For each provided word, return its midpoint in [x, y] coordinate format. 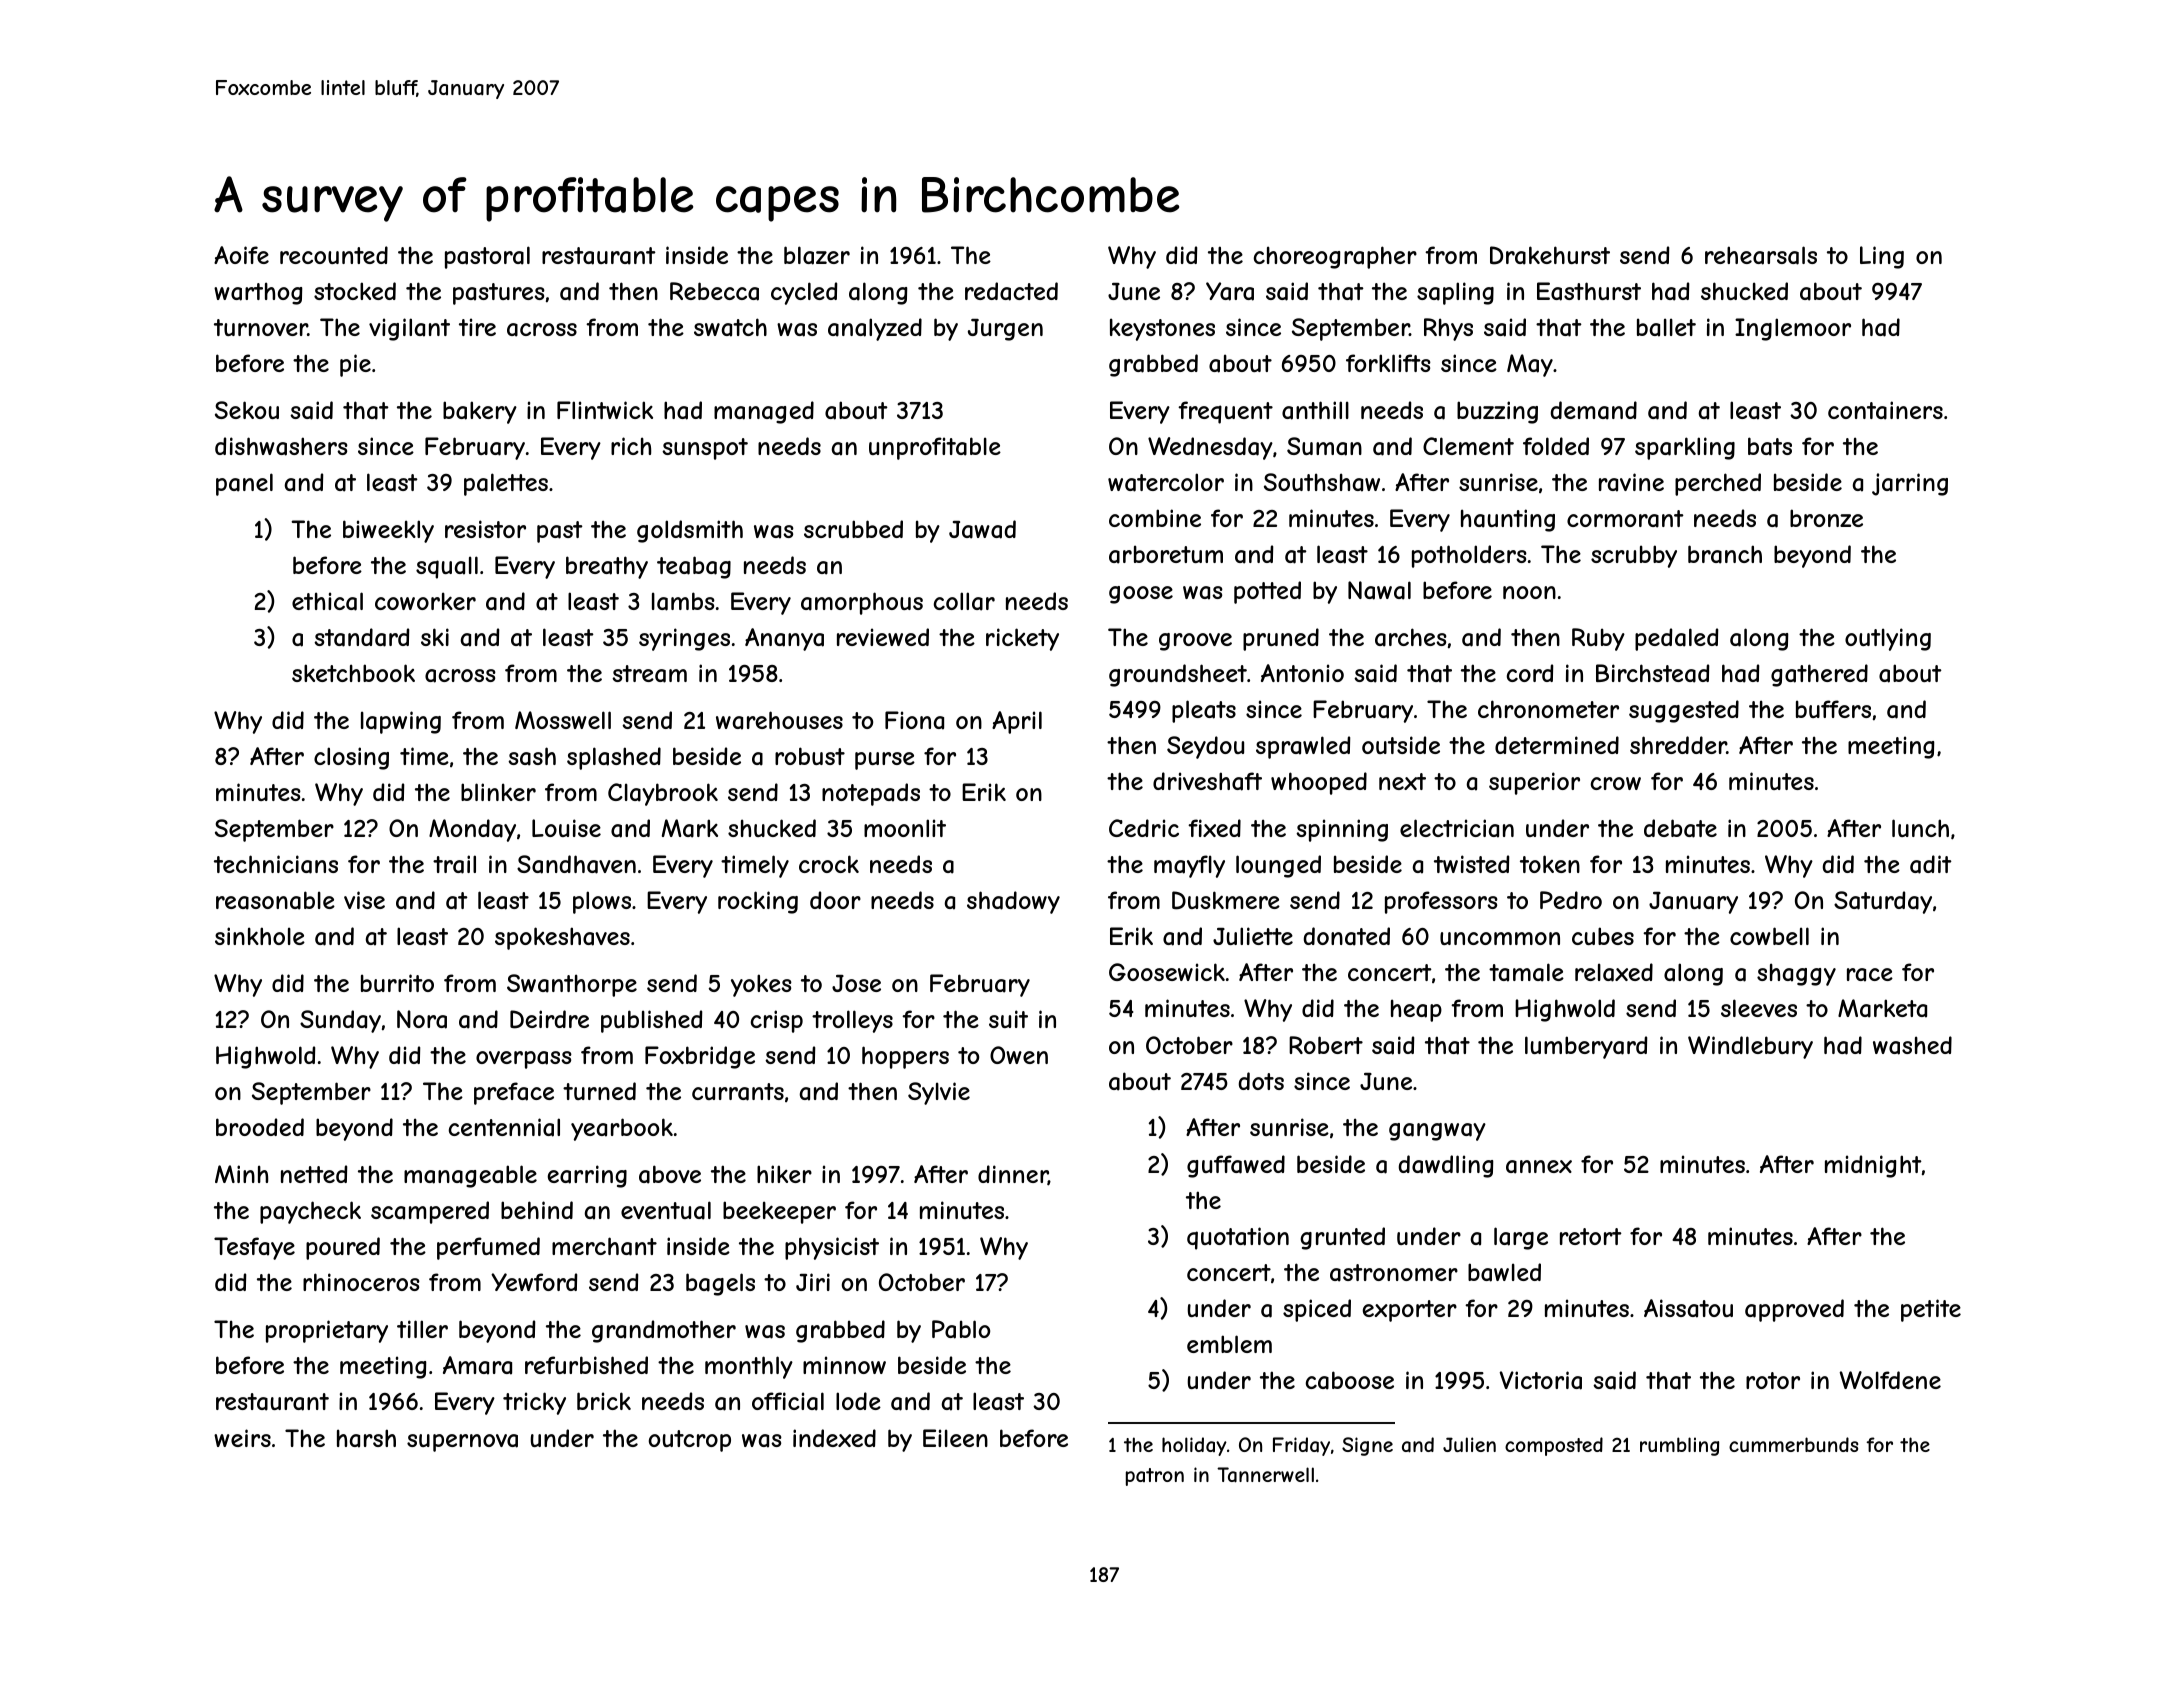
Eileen [955, 1438]
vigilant [409, 329]
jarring [1910, 484]
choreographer [1335, 257]
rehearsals [1761, 255]
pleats [1204, 711]
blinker [498, 792]
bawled [1504, 1272]
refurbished [586, 1365]
